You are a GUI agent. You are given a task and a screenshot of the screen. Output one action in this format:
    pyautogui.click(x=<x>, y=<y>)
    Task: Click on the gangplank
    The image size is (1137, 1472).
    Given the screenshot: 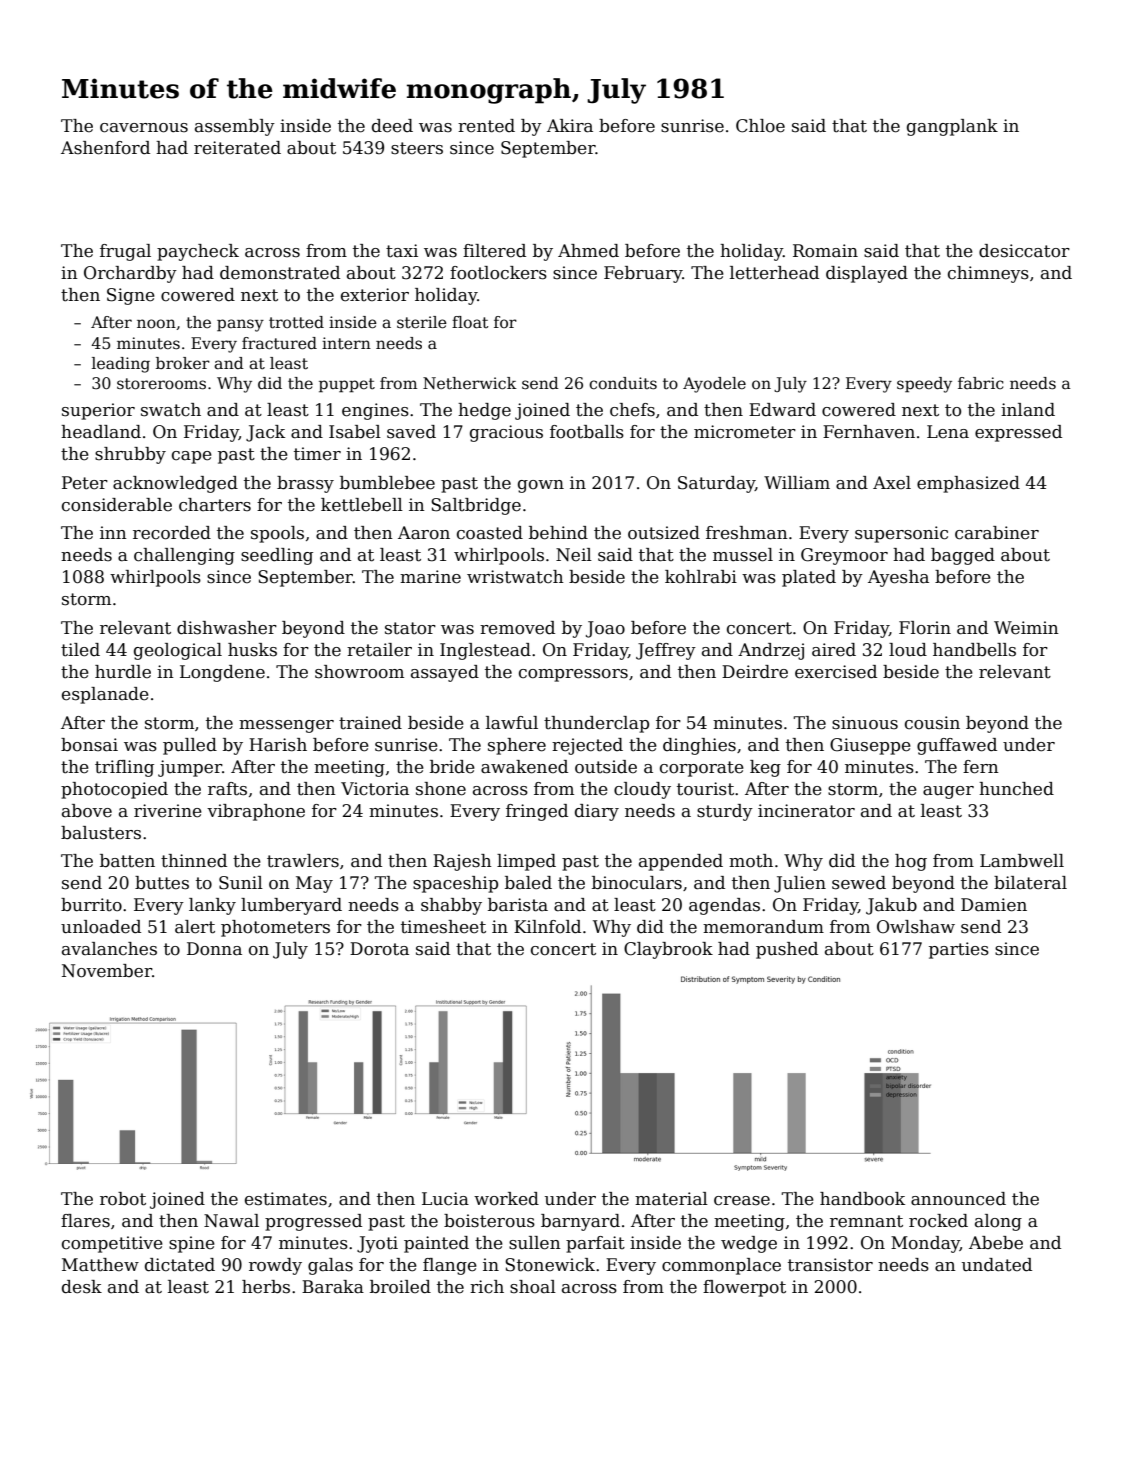 What is the action you would take?
    pyautogui.click(x=952, y=127)
